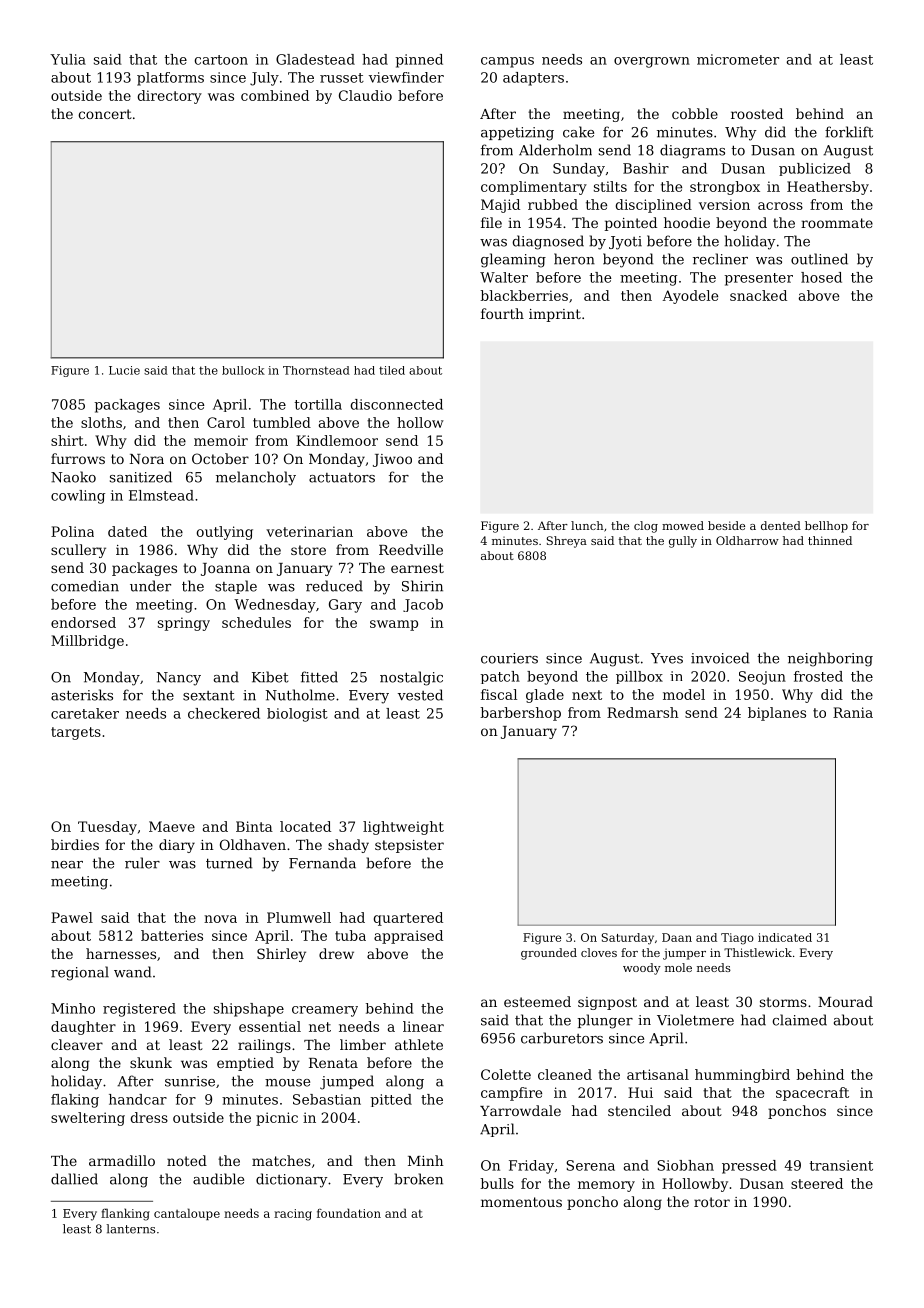  What do you see at coordinates (738, 59) in the screenshot?
I see `micrometer` at bounding box center [738, 59].
